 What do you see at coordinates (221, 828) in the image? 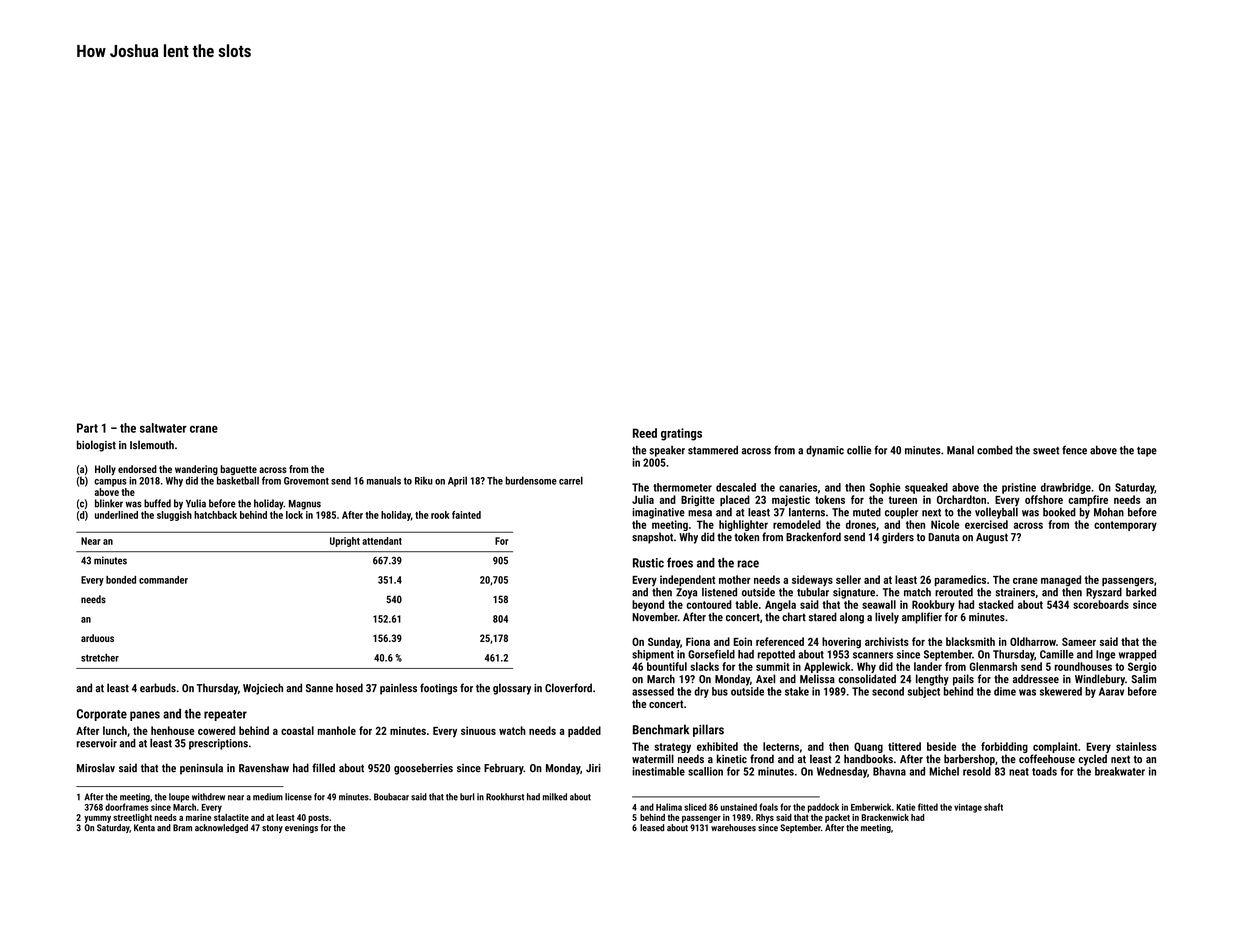
I see `acknowledged` at bounding box center [221, 828].
